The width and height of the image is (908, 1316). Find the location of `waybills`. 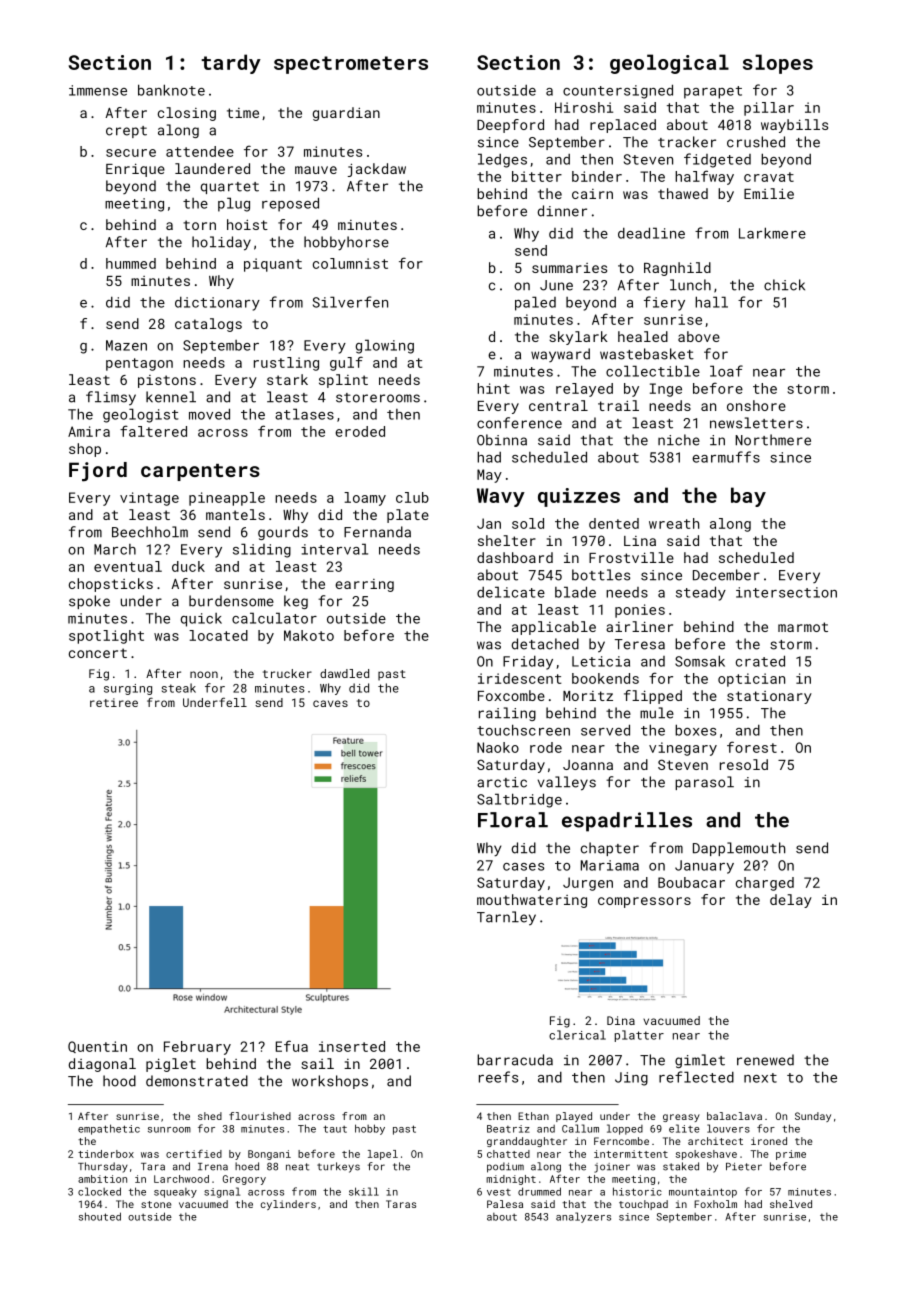

waybills is located at coordinates (794, 126).
